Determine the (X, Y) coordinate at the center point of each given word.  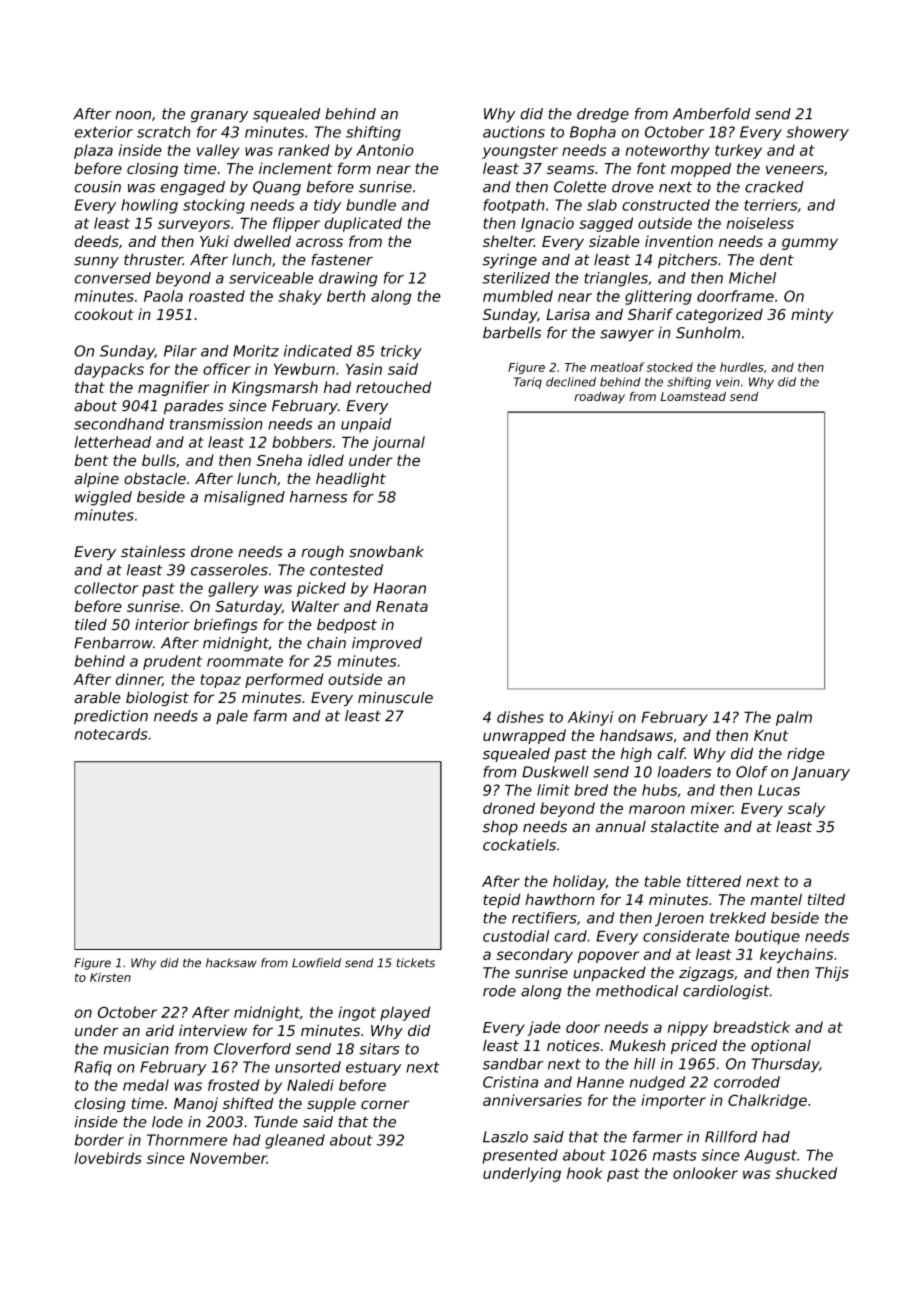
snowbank (386, 551)
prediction (111, 717)
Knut (771, 735)
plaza (93, 151)
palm (794, 718)
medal (146, 1085)
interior (162, 624)
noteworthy (667, 151)
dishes (520, 717)
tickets (415, 963)
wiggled (103, 498)
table (663, 881)
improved (387, 644)
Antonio (385, 150)
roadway (599, 397)
